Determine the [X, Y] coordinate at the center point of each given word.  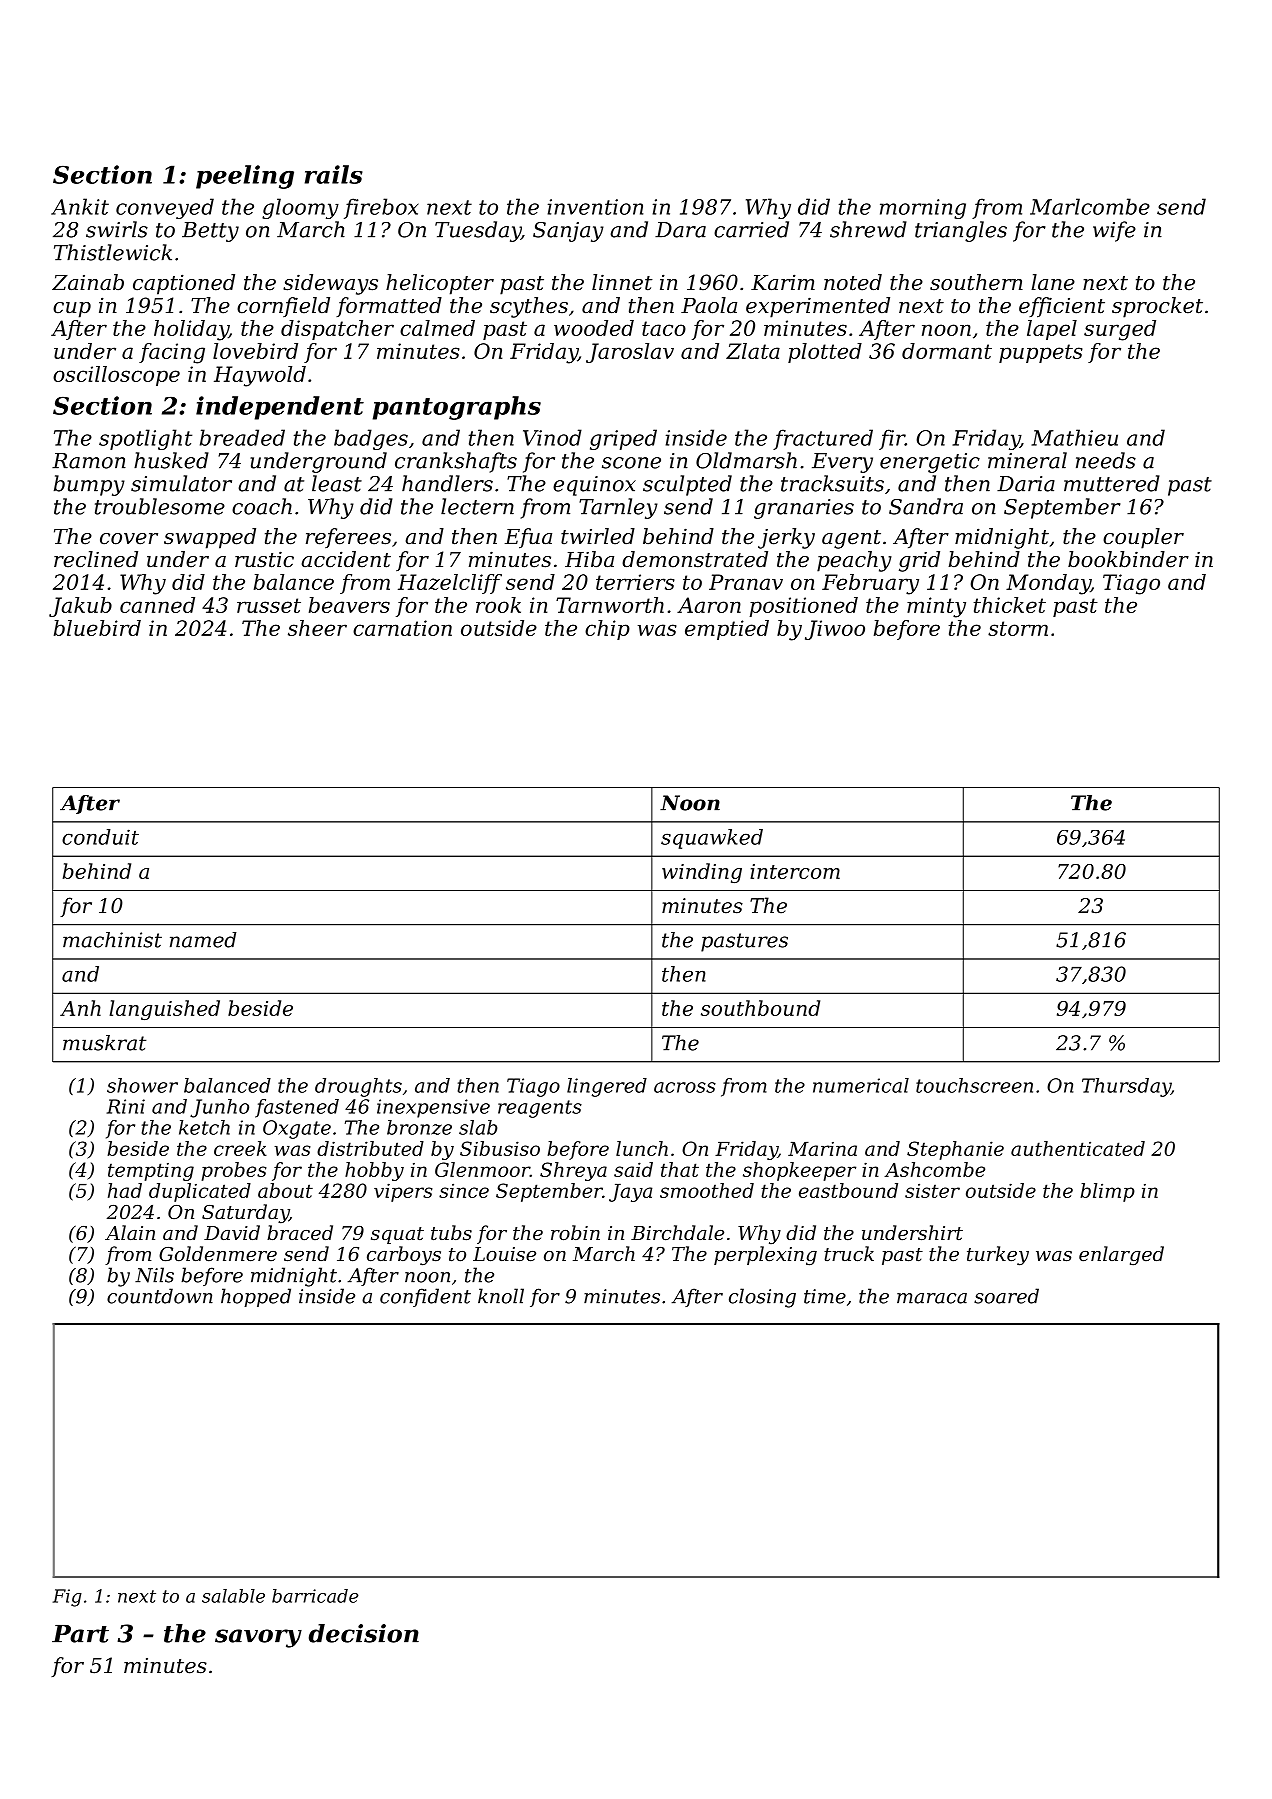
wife [1114, 231]
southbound [760, 1008]
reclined [96, 559]
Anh [80, 1008]
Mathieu [1074, 437]
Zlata [753, 351]
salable [233, 1596]
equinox [594, 486]
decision [364, 1633]
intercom [795, 871]
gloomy [300, 208]
